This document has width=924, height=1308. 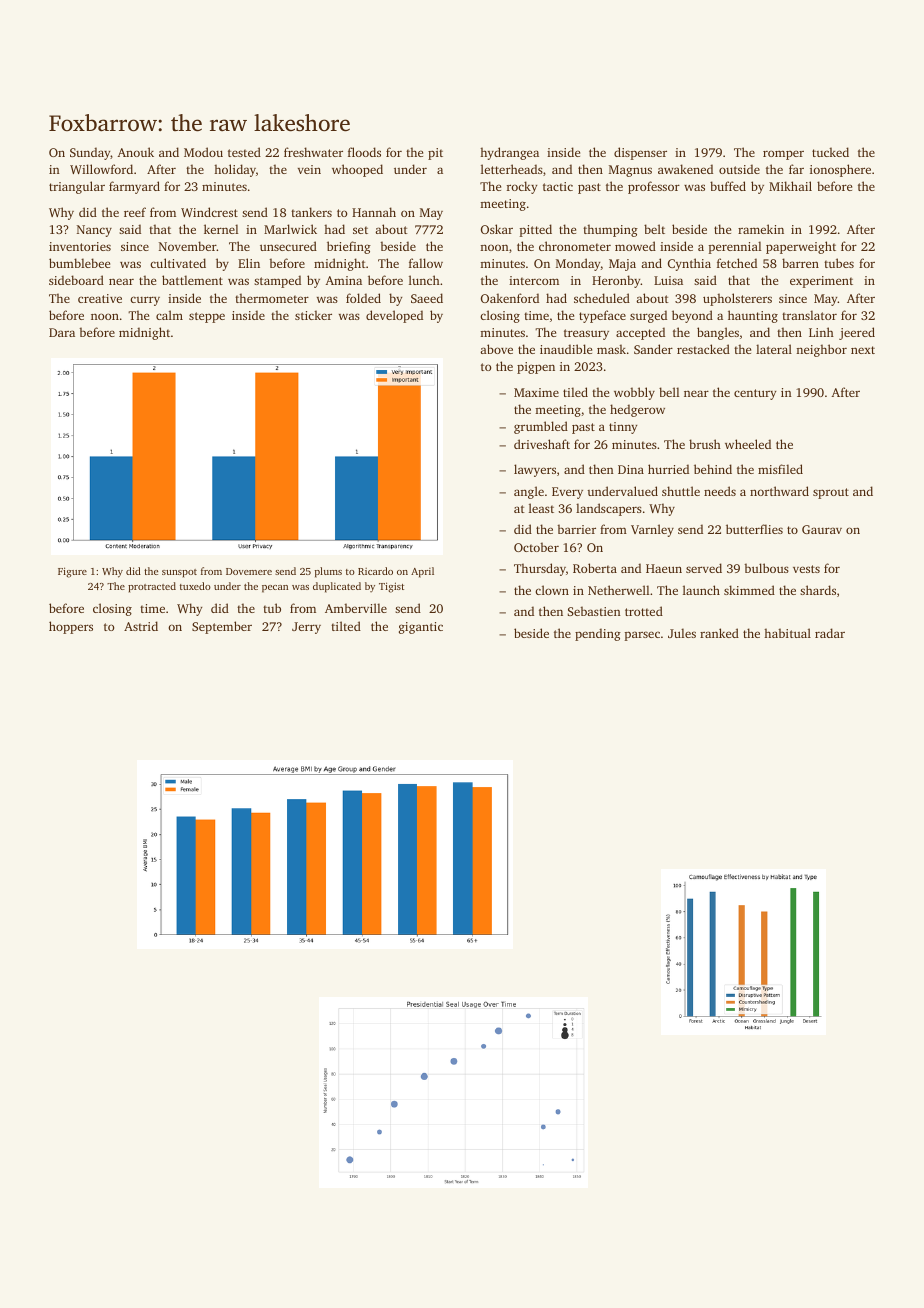 I want to click on grumbled, so click(x=541, y=427).
